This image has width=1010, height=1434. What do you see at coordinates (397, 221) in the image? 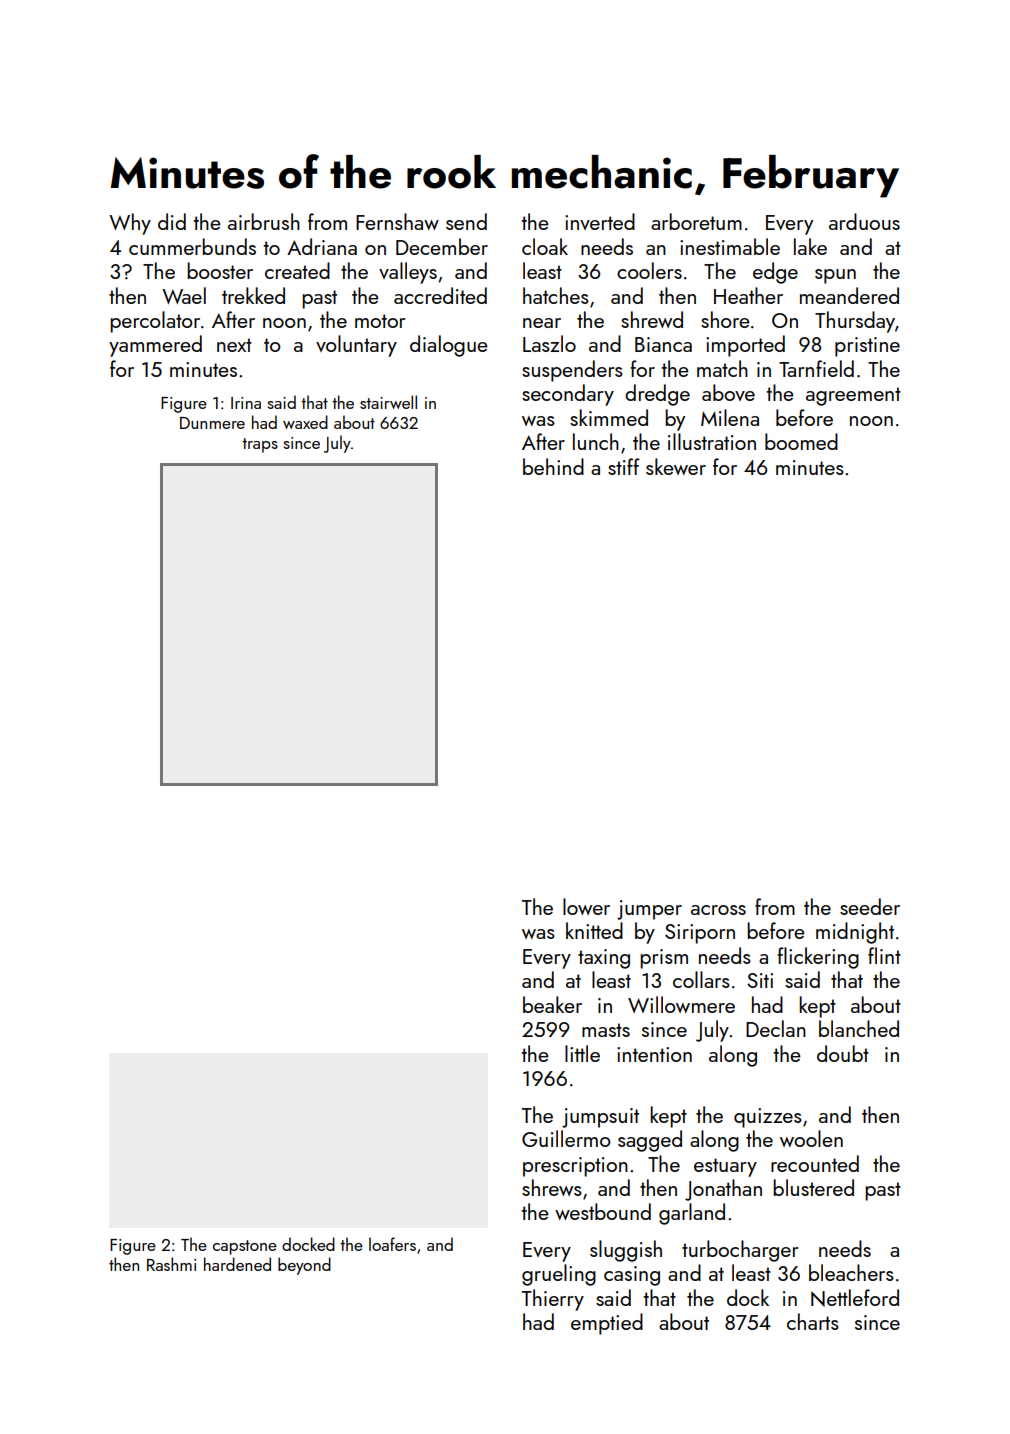
I see `Fernshaw` at bounding box center [397, 221].
